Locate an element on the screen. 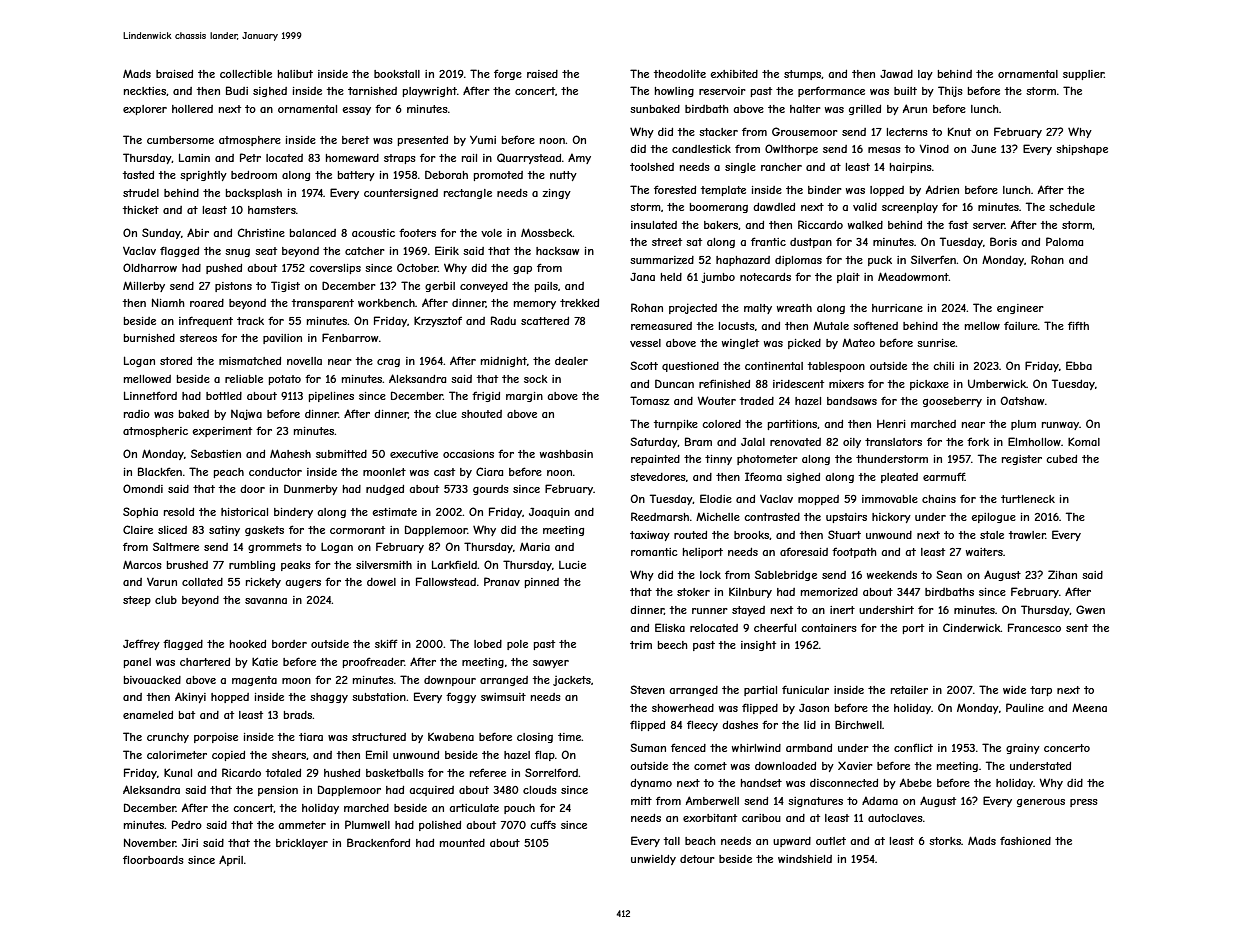  lecterns is located at coordinates (907, 132).
